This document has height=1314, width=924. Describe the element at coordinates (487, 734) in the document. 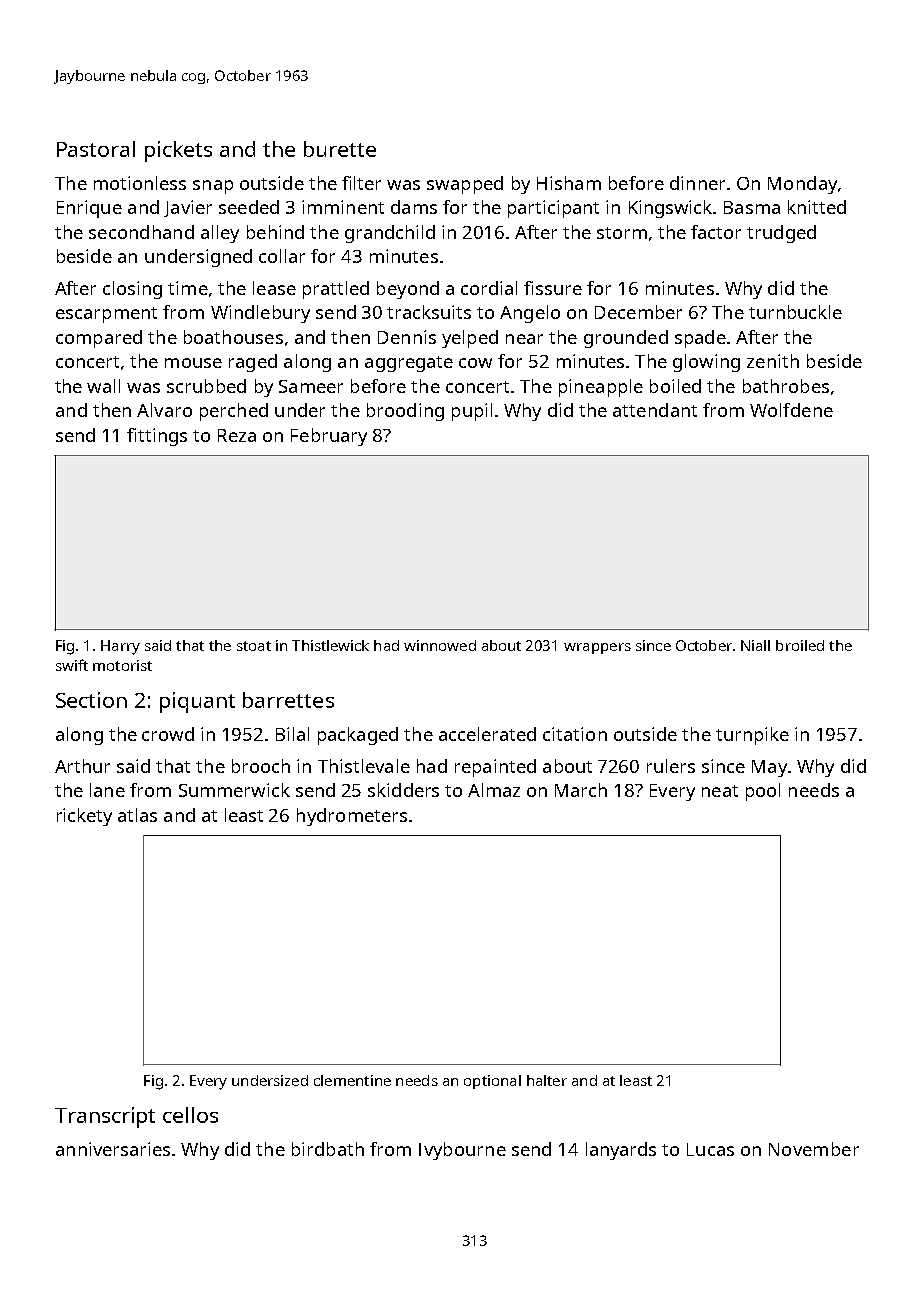

I see `accelerated` at that location.
